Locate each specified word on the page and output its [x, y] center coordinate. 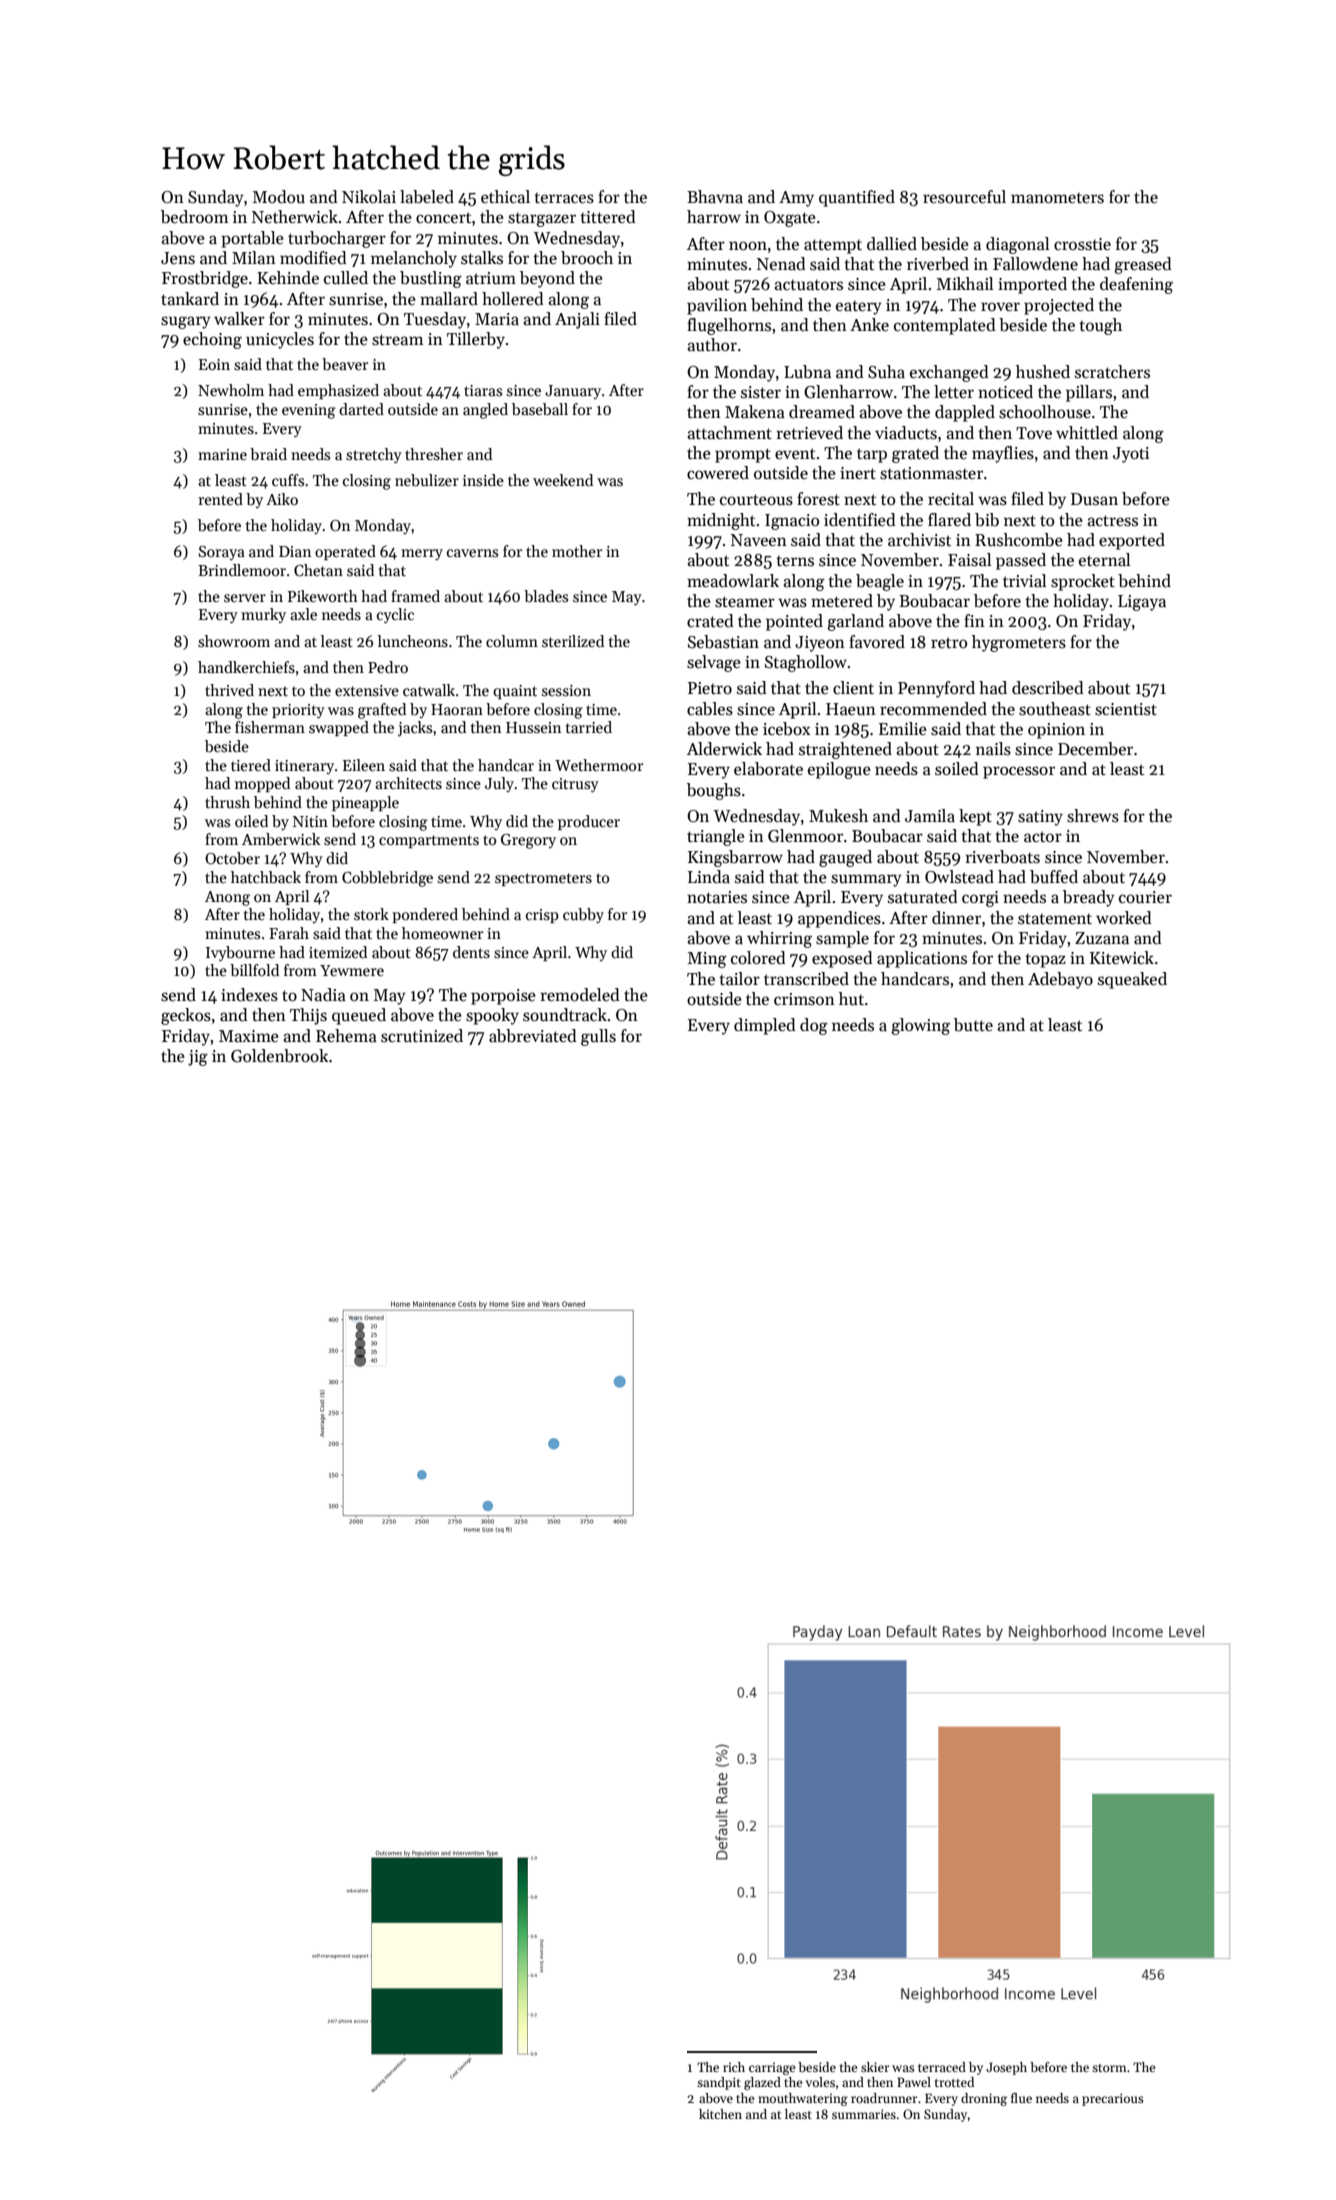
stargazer [542, 219]
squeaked [1132, 980]
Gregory [528, 841]
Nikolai [369, 196]
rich [734, 2067]
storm [1109, 2068]
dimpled [765, 1026]
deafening [1136, 285]
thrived [229, 690]
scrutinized [422, 1036]
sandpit [719, 2083]
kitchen [720, 2114]
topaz [1045, 960]
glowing [920, 1026]
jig [198, 1058]
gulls [598, 1037]
